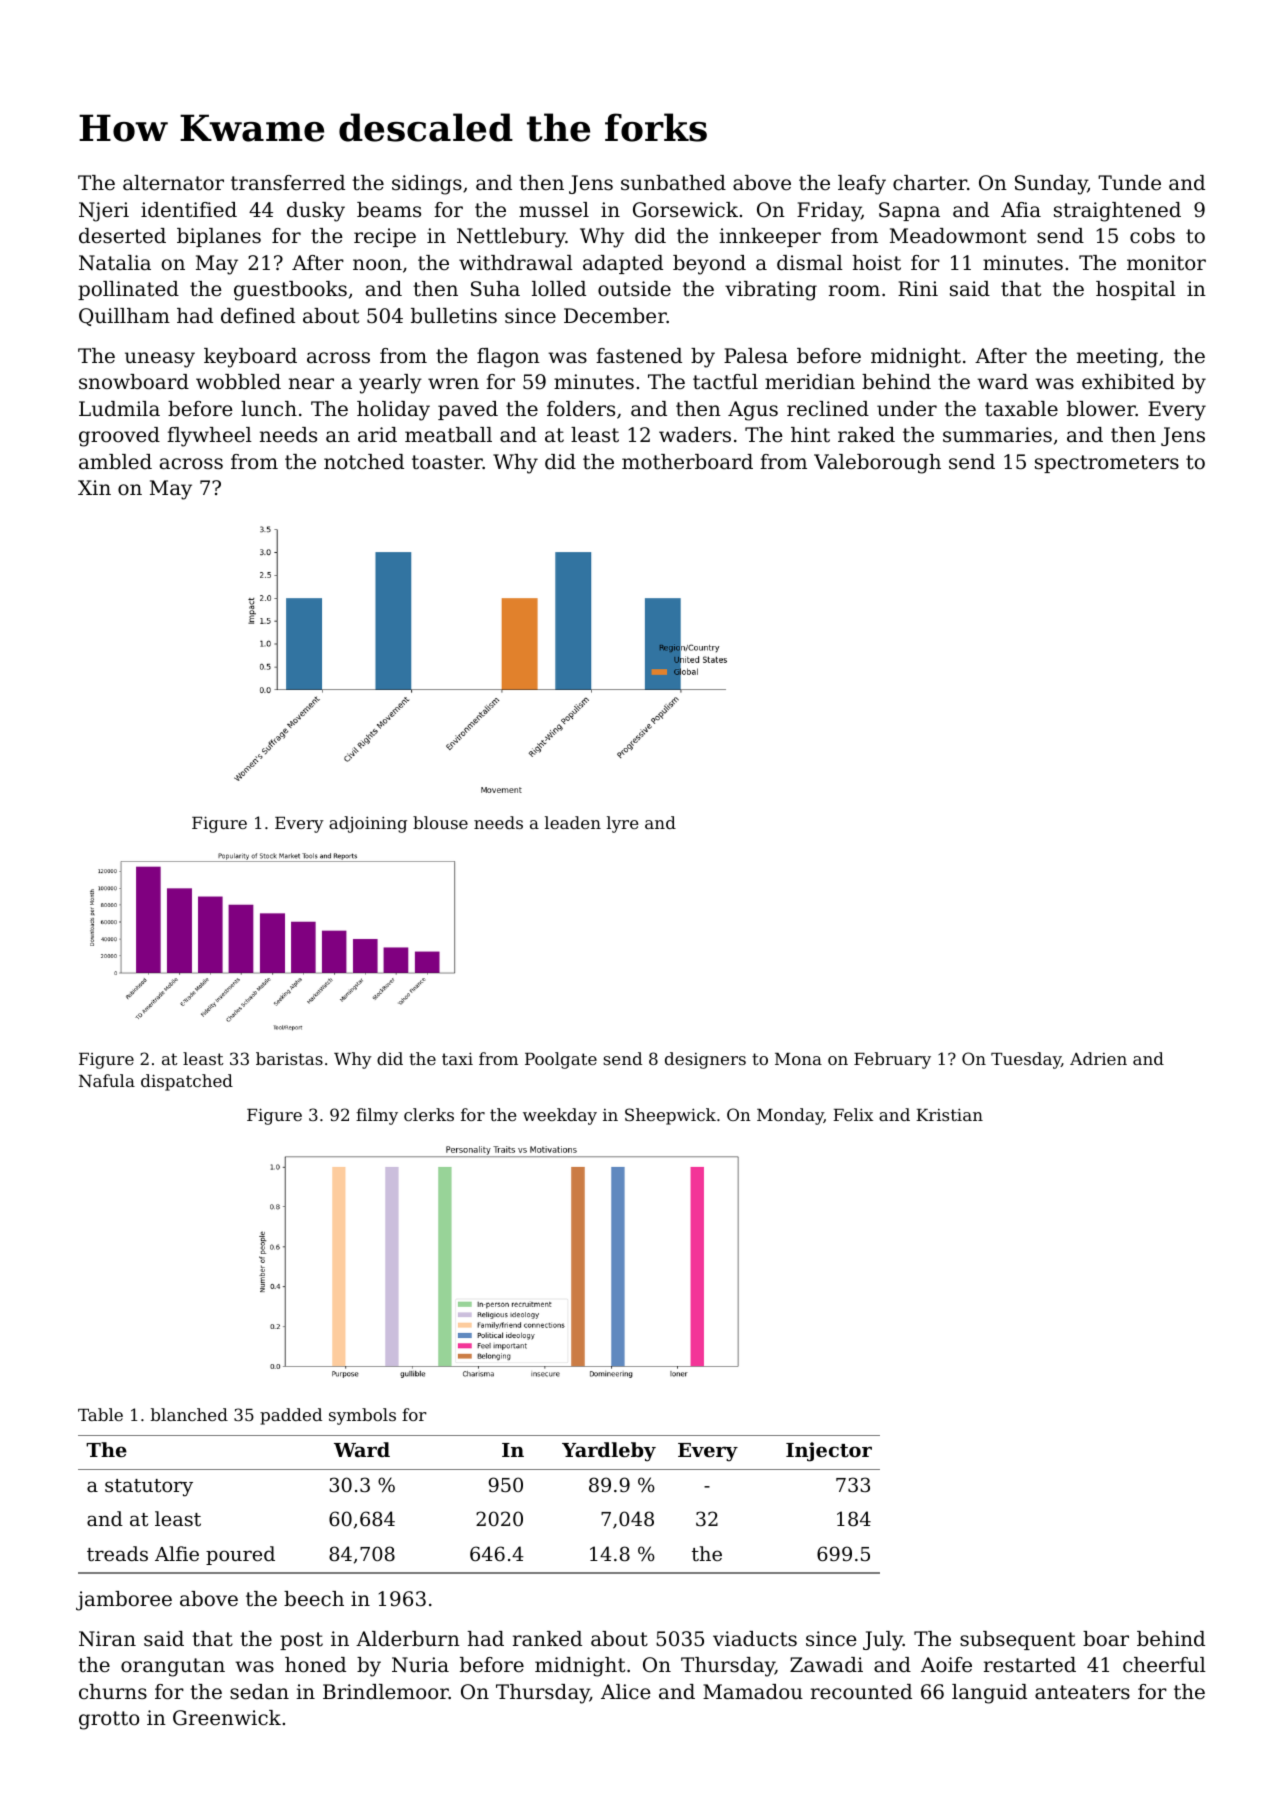  I want to click on Valeborough, so click(877, 464).
